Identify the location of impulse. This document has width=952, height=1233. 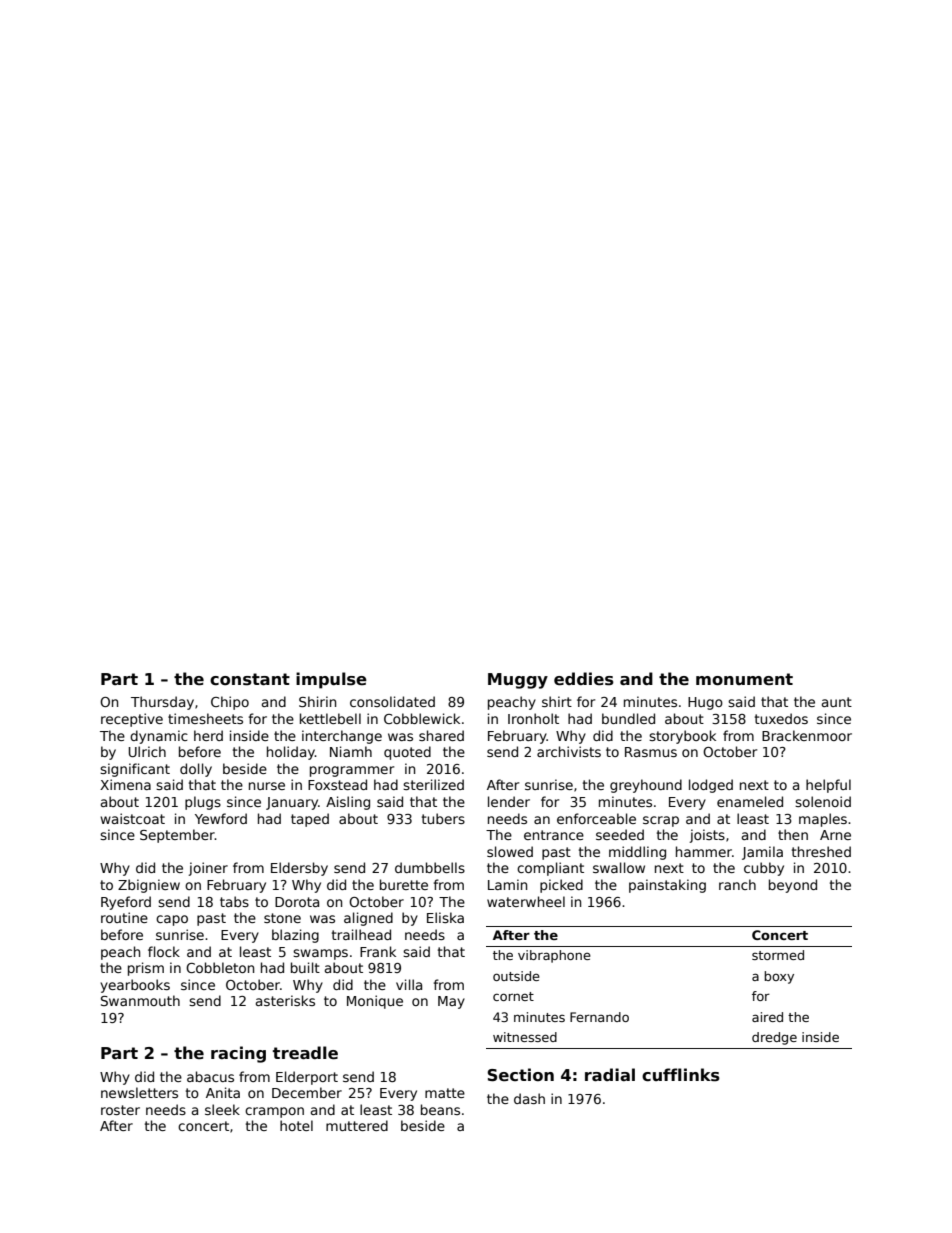
(331, 680).
